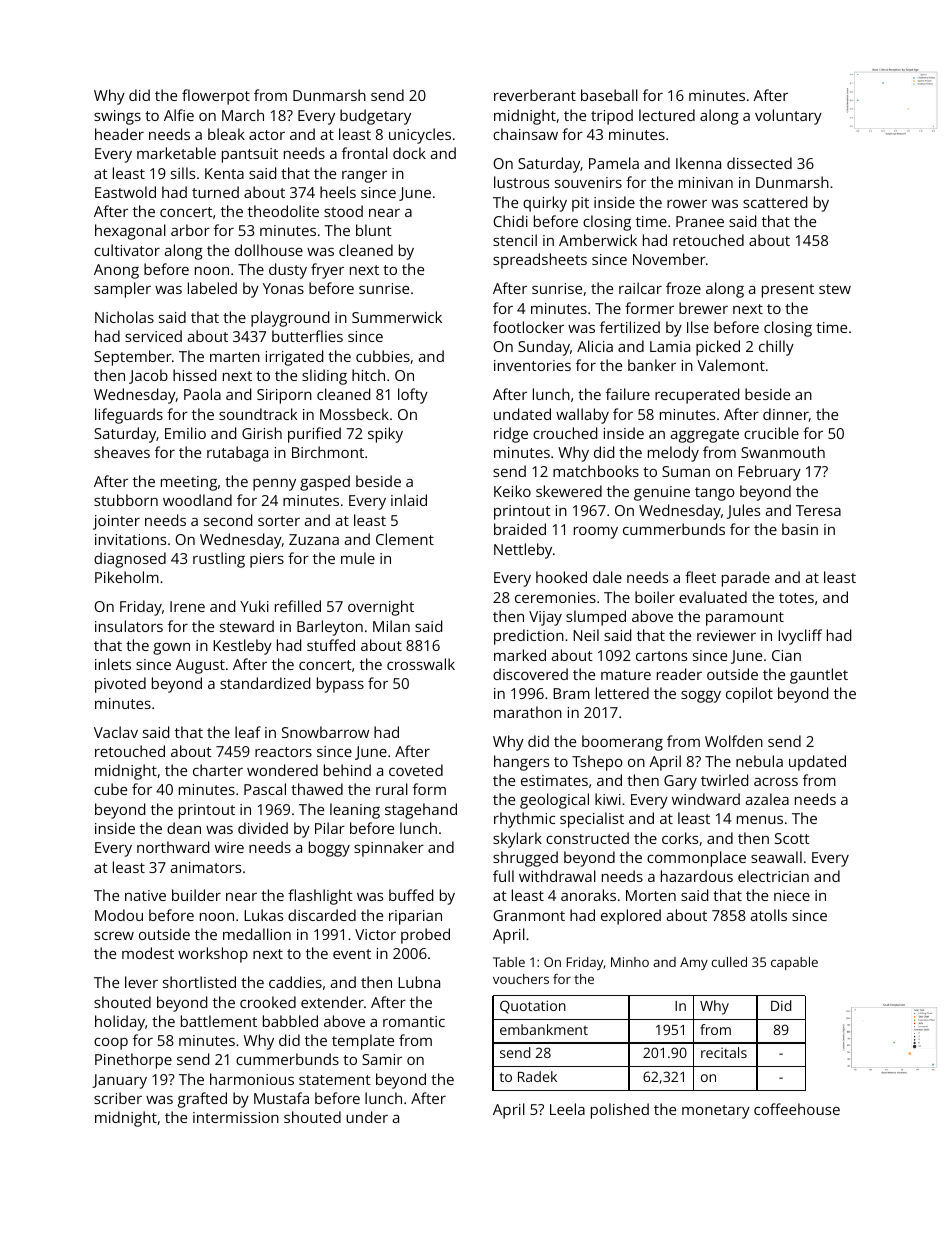 This image has width=952, height=1233. Describe the element at coordinates (118, 1098) in the image. I see `scriber` at that location.
